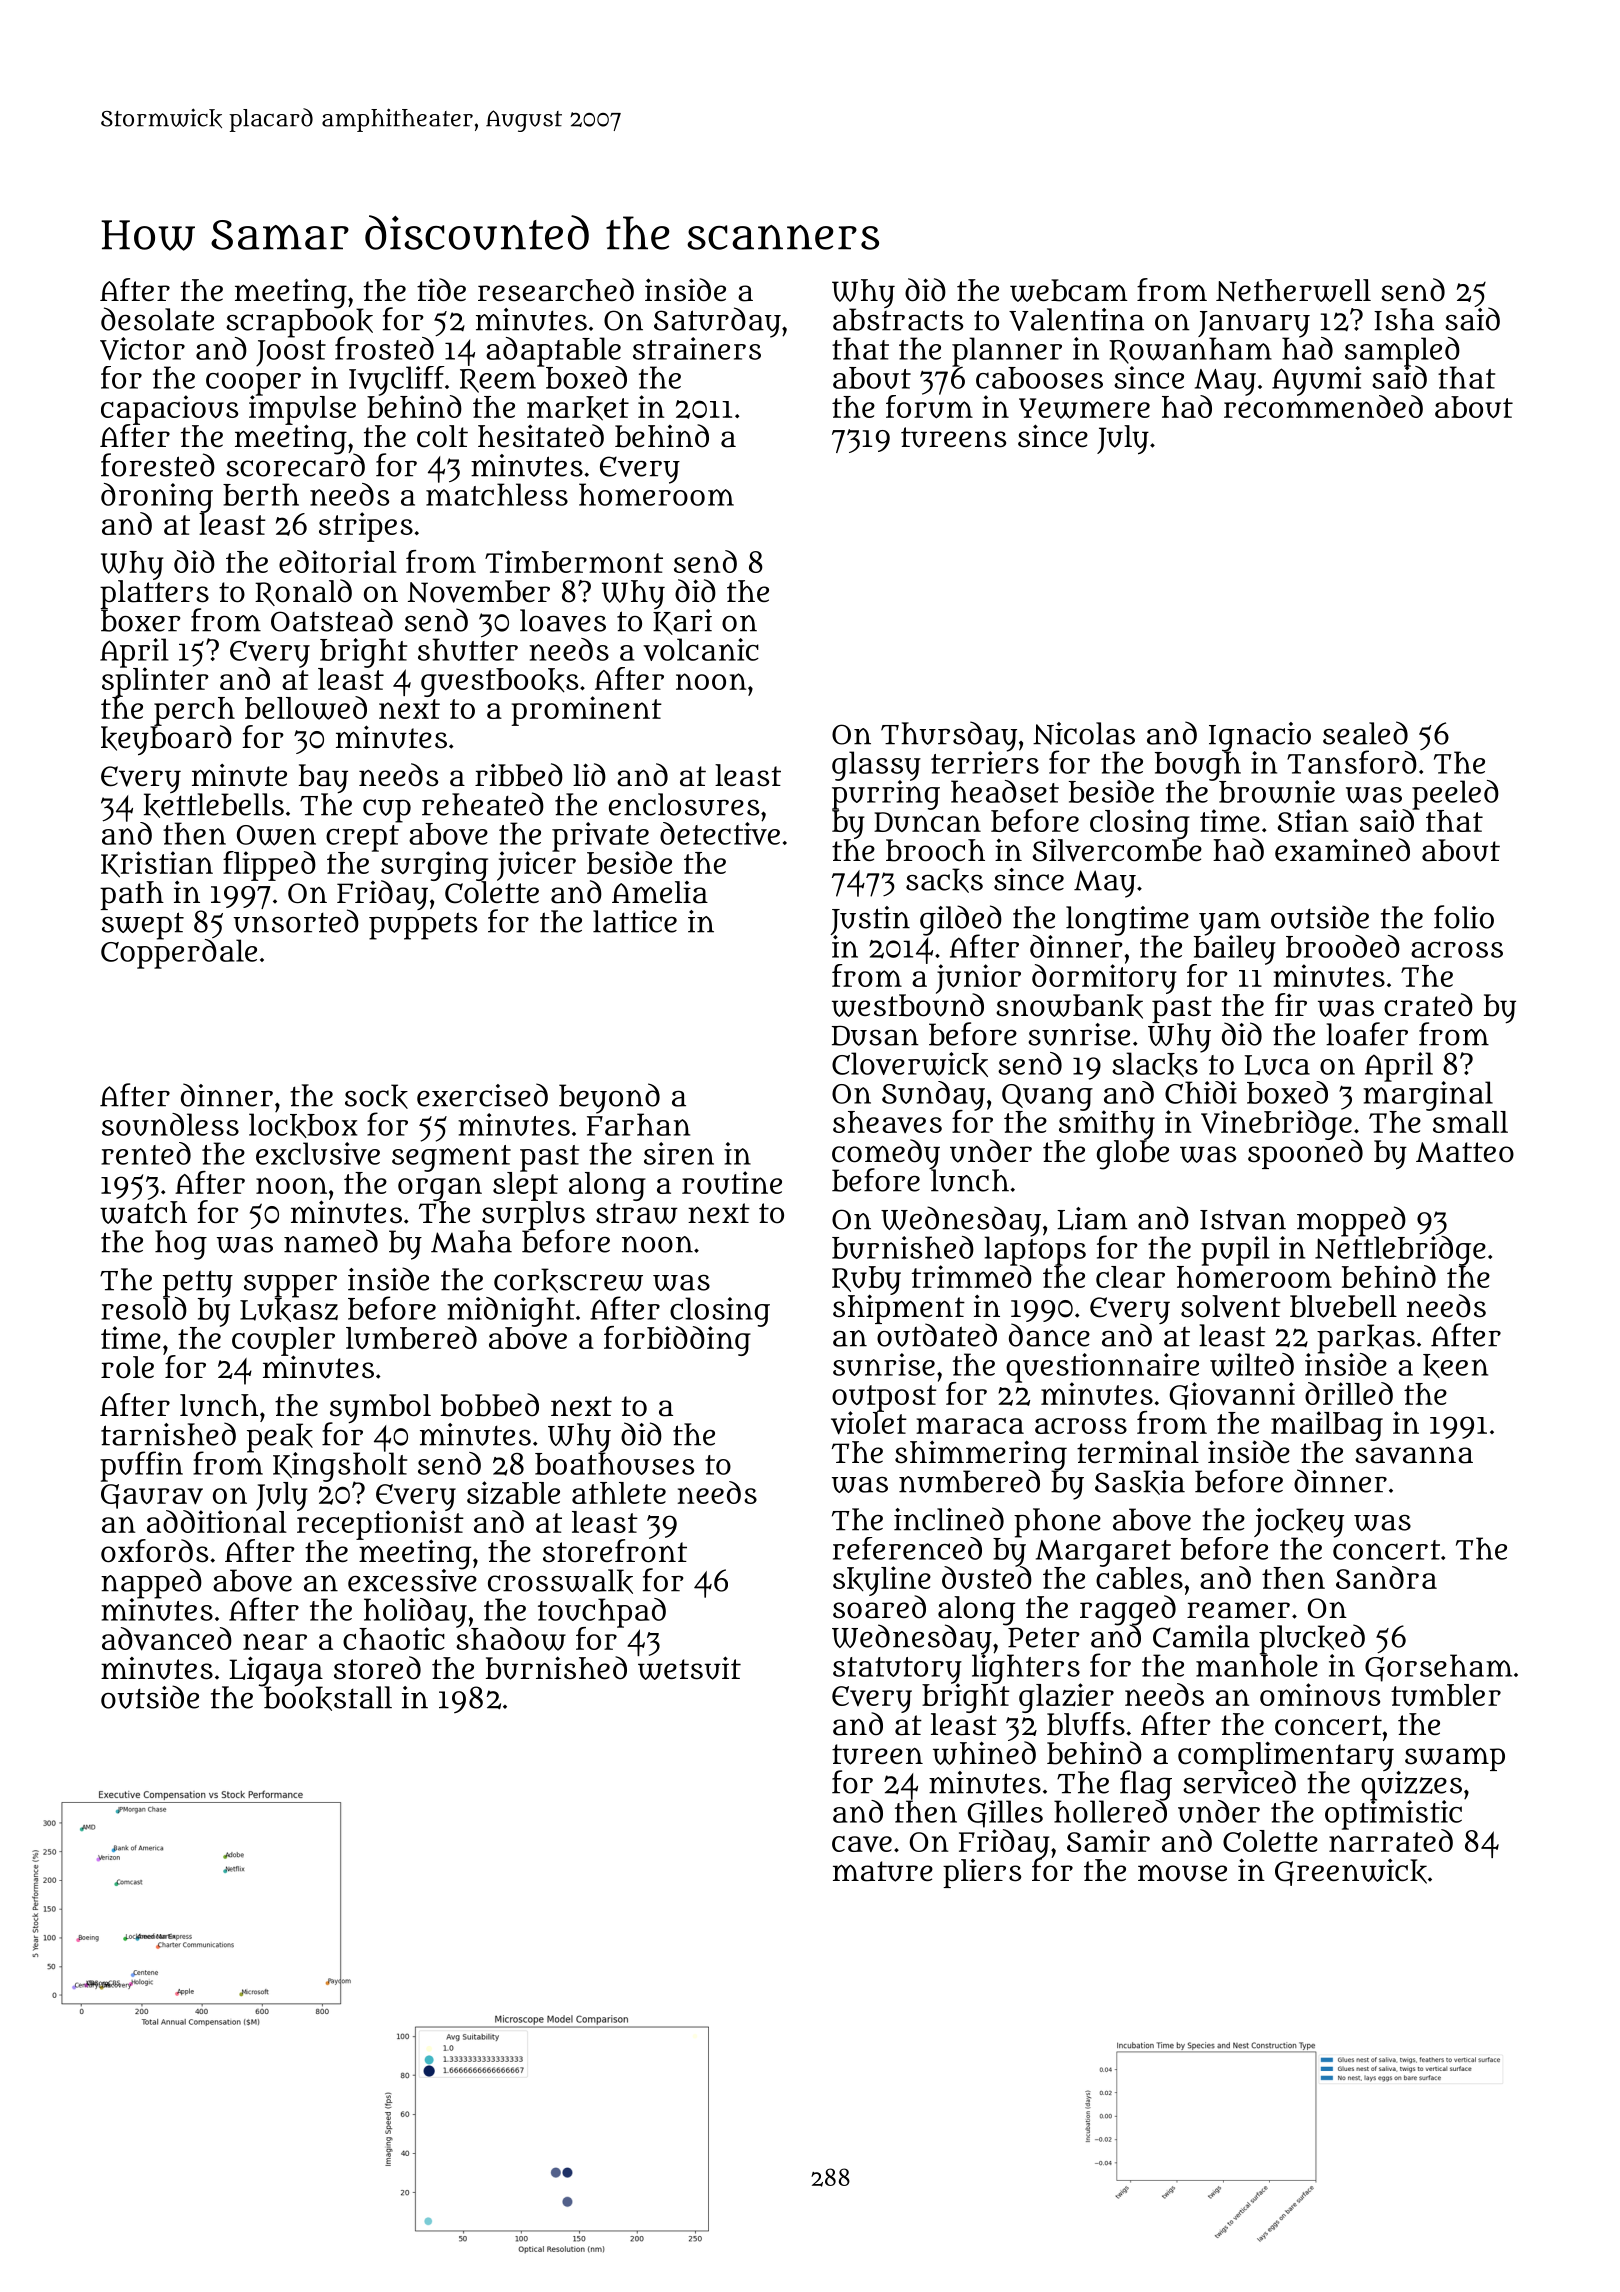 The height and width of the screenshot is (2292, 1620). What do you see at coordinates (563, 620) in the screenshot?
I see `loaves` at bounding box center [563, 620].
